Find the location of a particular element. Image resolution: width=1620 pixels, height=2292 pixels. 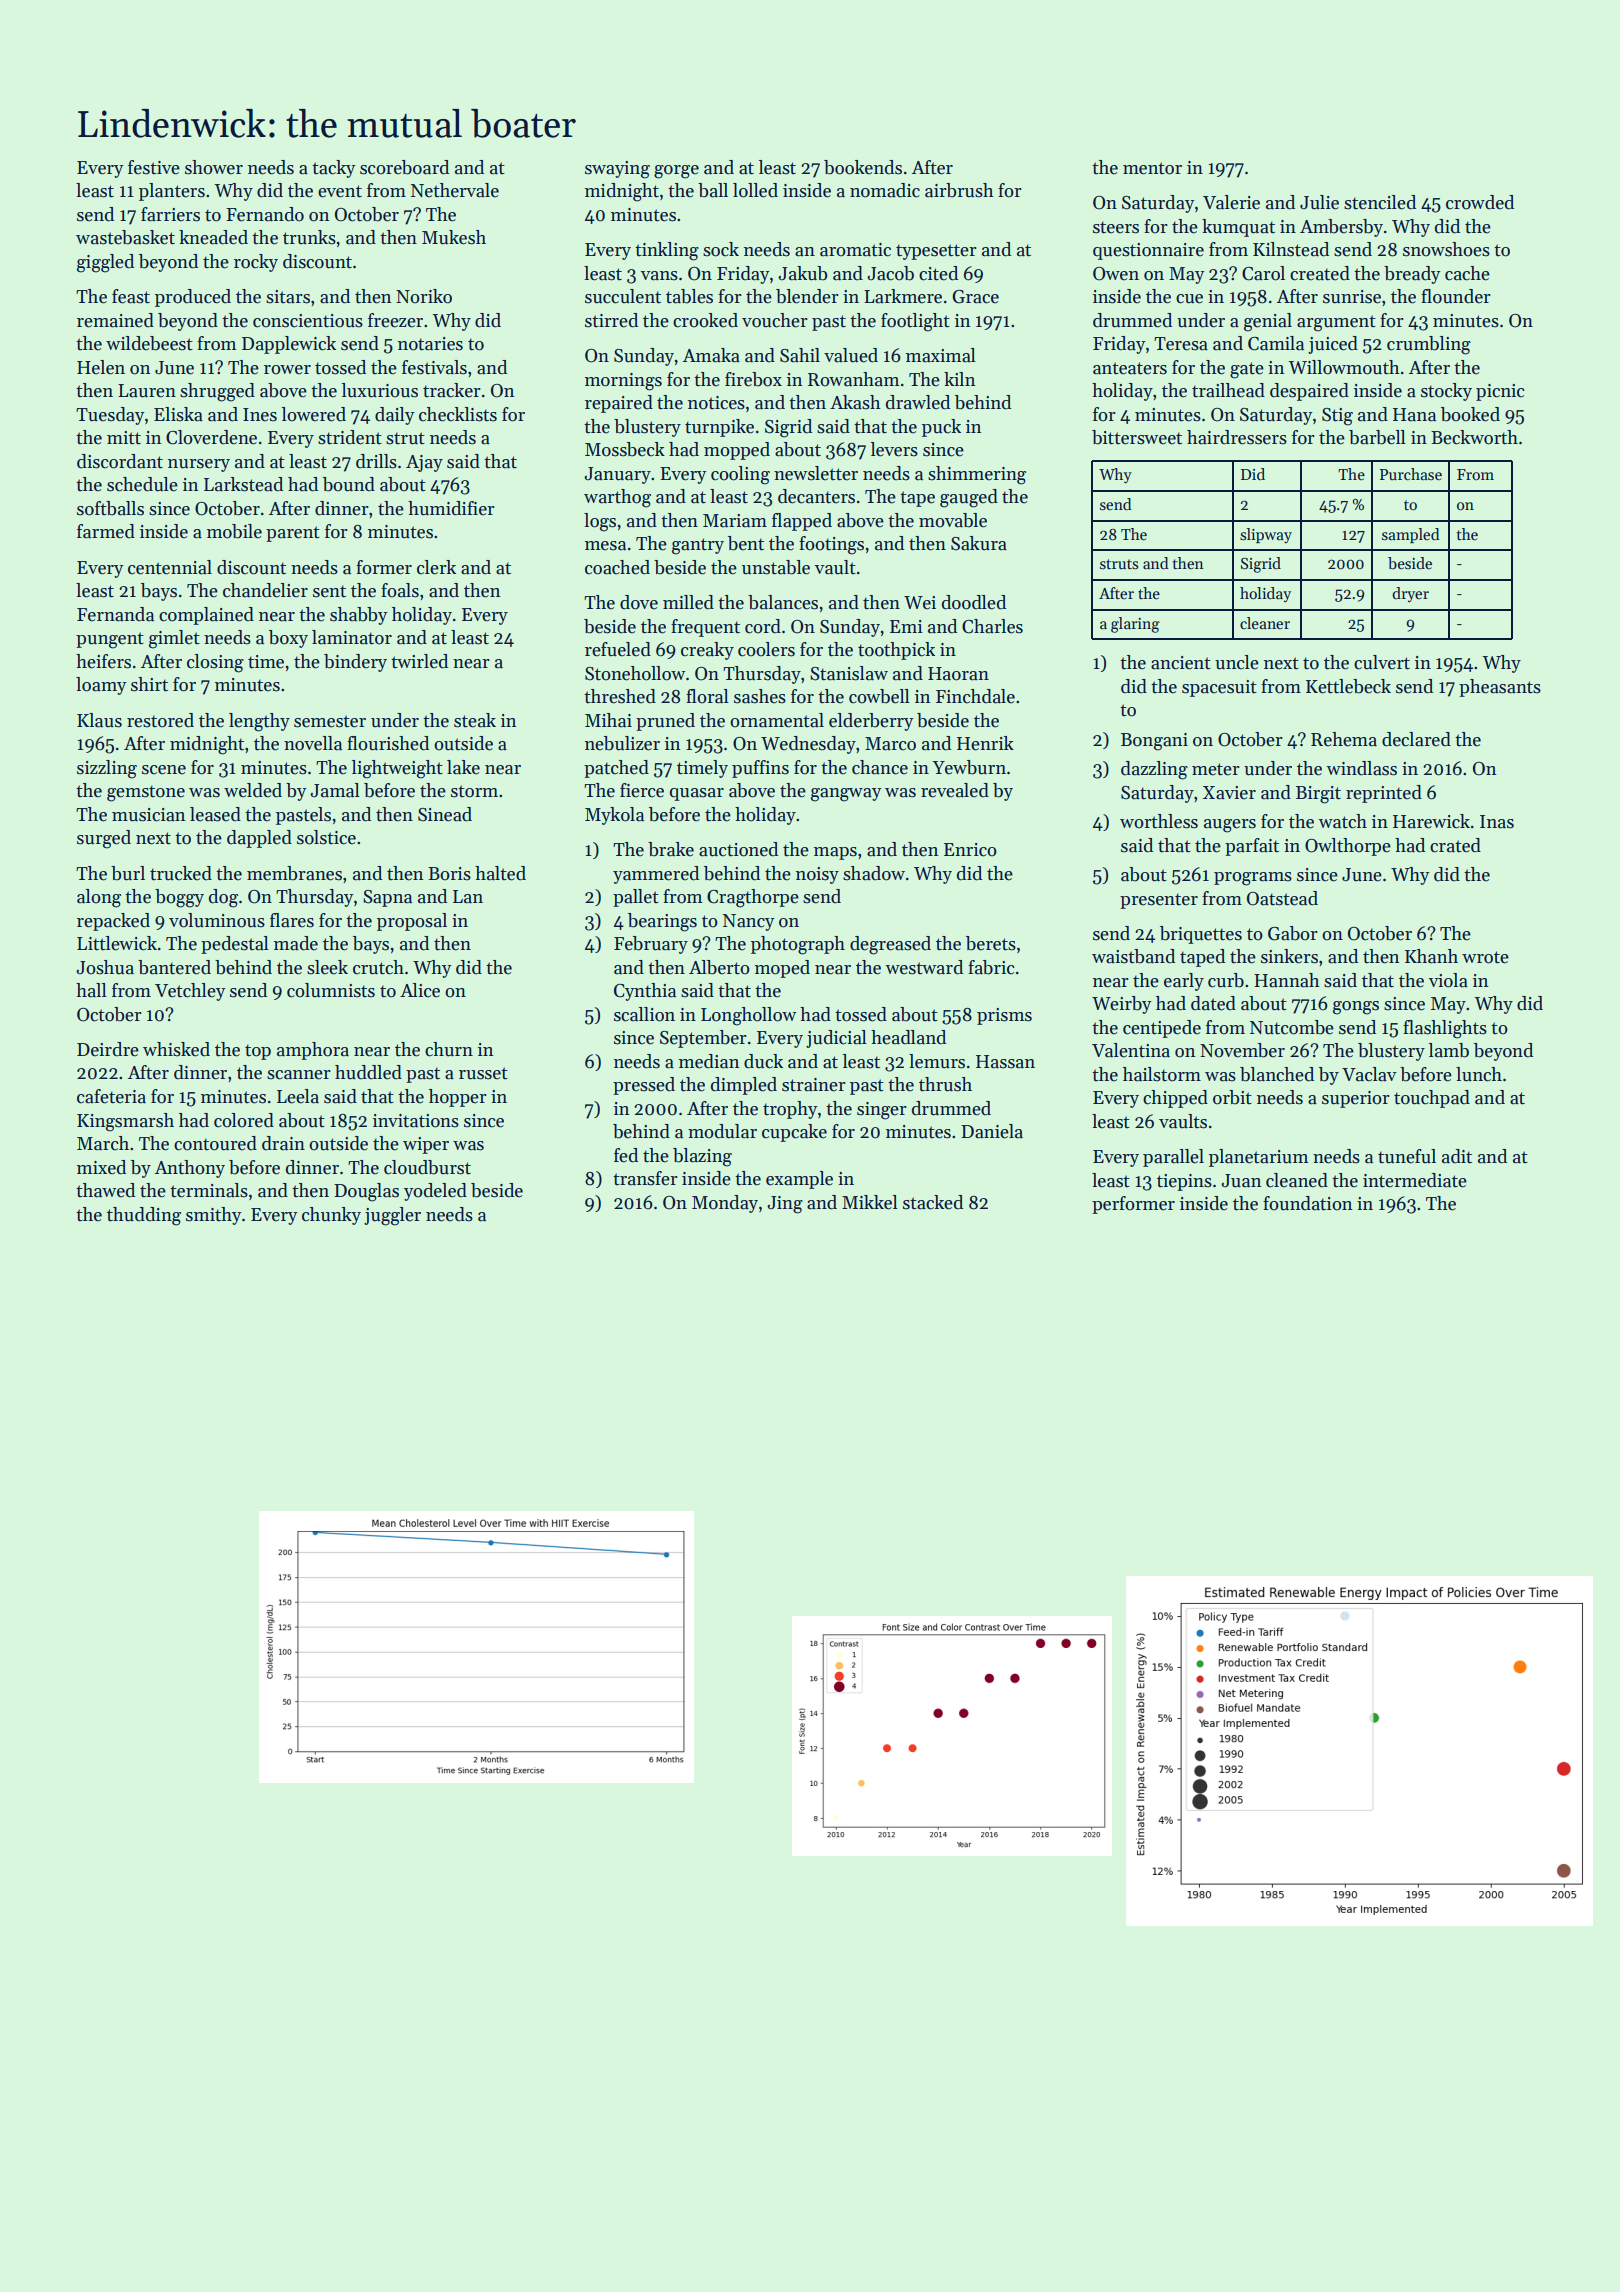

shabby is located at coordinates (359, 616).
